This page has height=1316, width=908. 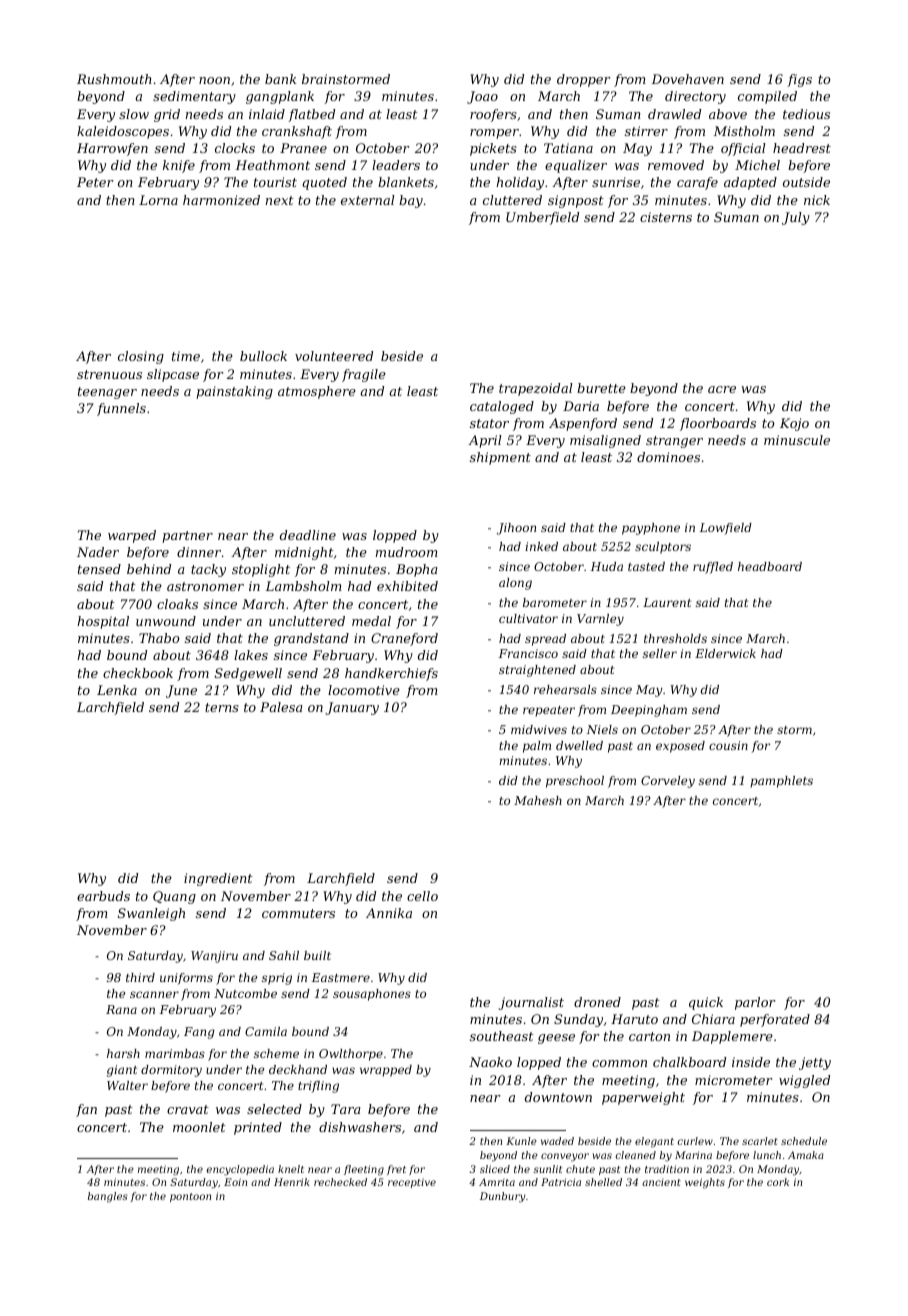 What do you see at coordinates (95, 182) in the page?
I see `Peter` at bounding box center [95, 182].
